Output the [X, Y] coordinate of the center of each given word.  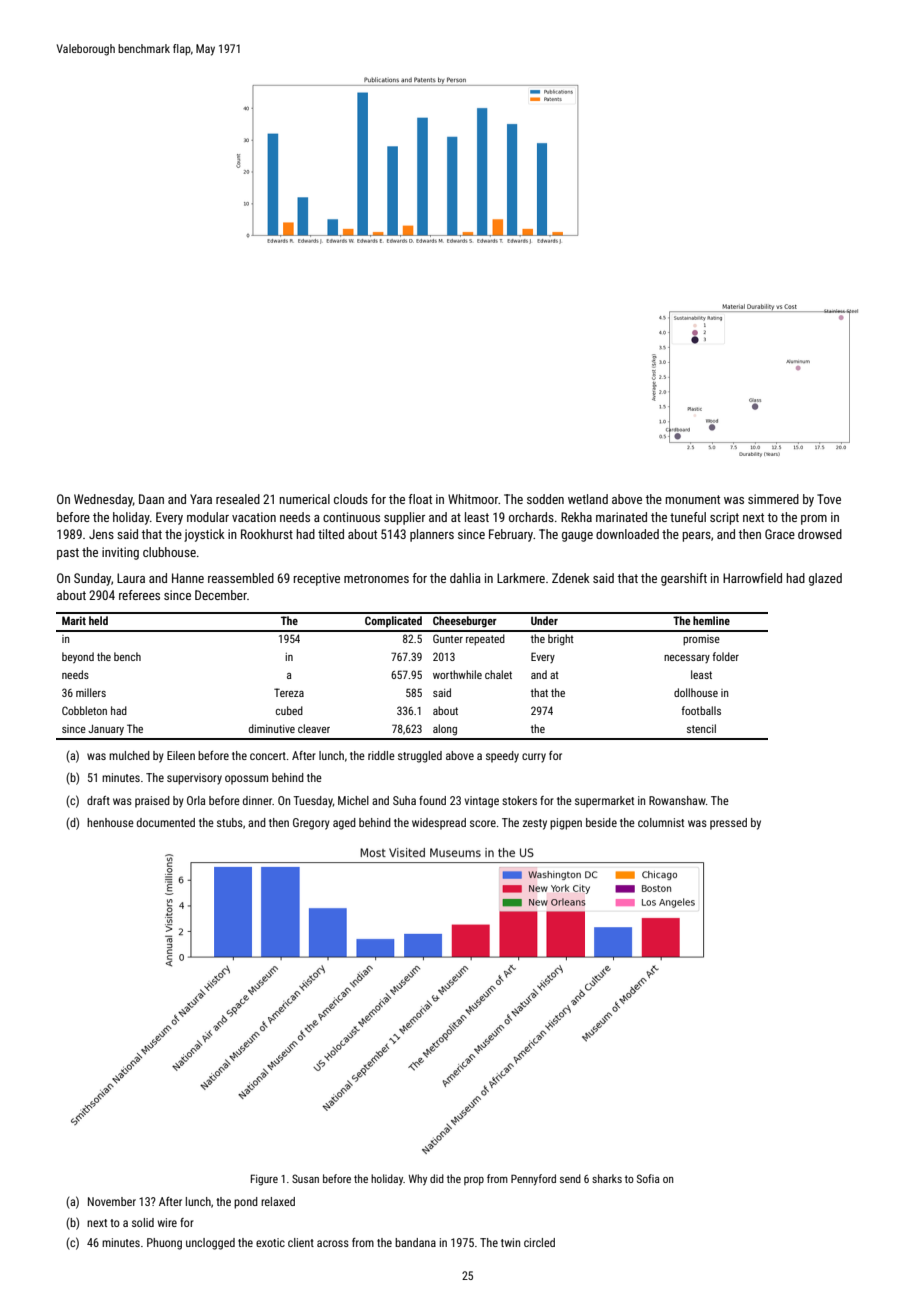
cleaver [314, 728]
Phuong [164, 1244]
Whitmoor [473, 499]
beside [601, 822]
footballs [701, 710]
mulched [129, 755]
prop [474, 1181]
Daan [151, 499]
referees [139, 595]
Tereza [289, 692]
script [724, 518]
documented [166, 822]
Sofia [648, 1178]
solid [143, 1222]
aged [344, 824]
